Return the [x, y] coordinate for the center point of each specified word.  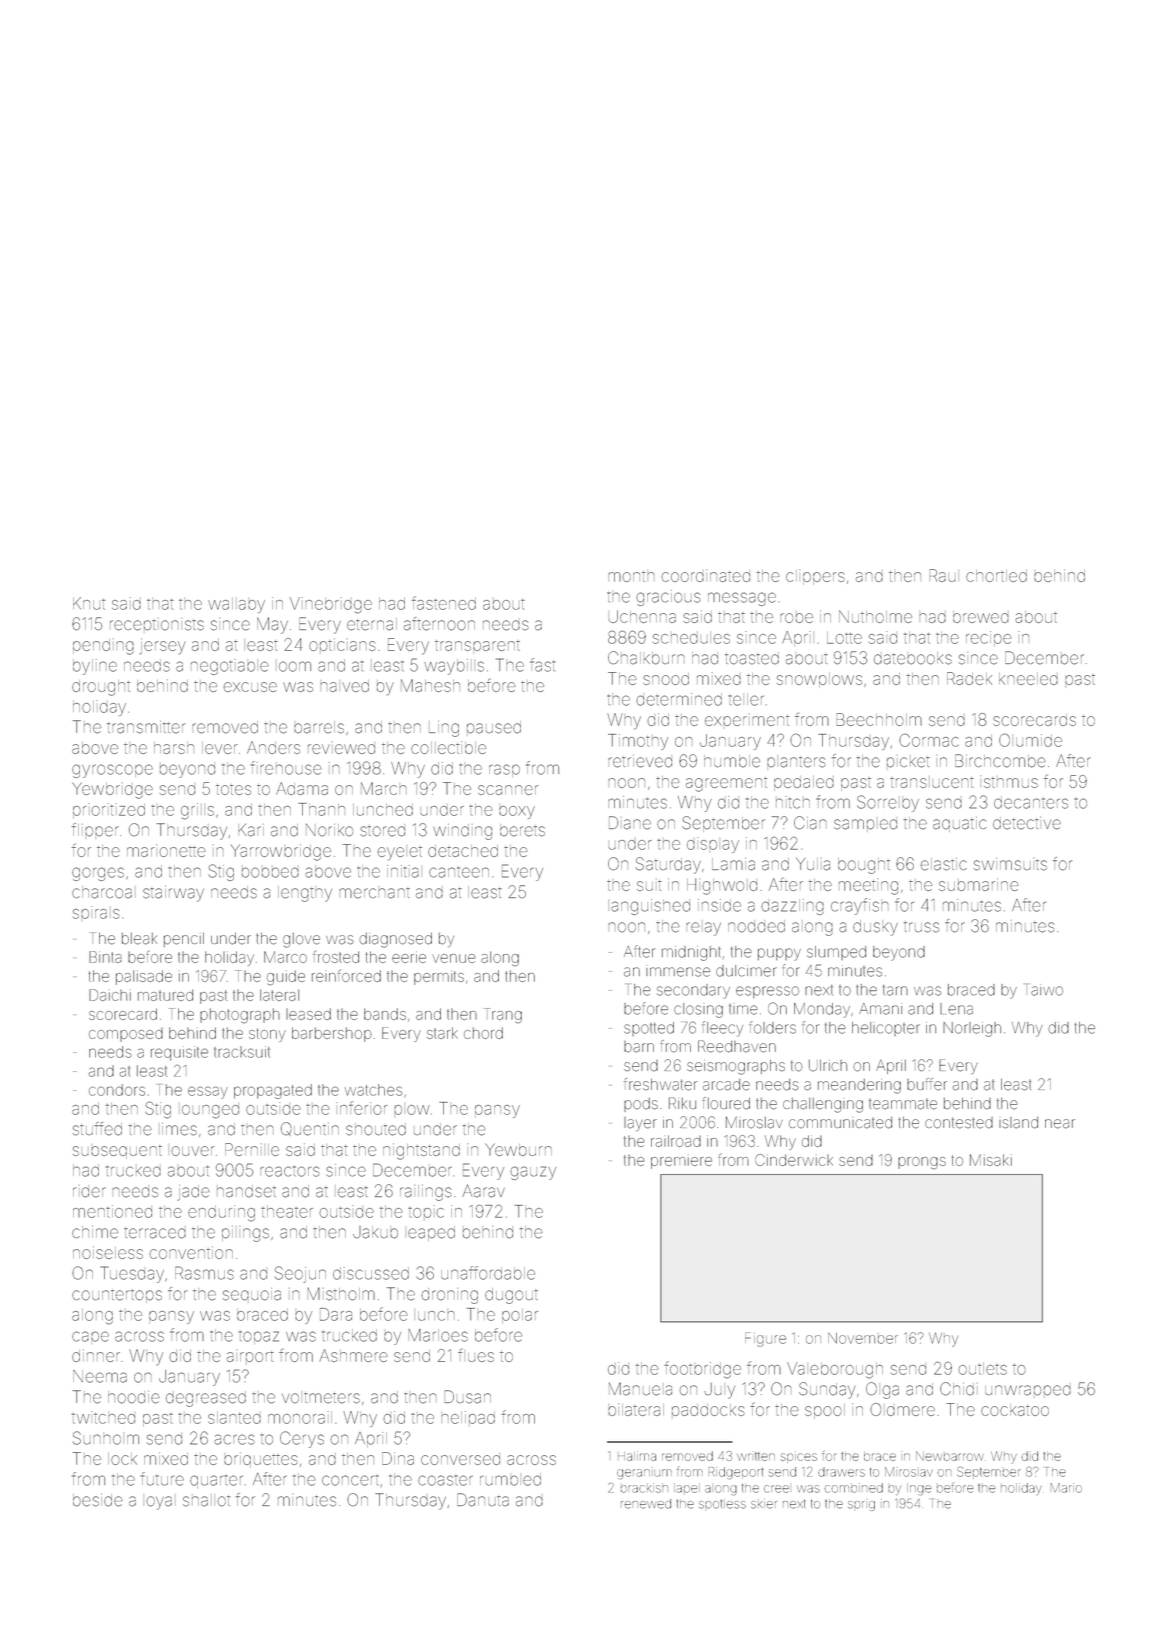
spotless [722, 1504]
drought [101, 688]
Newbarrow [949, 1456]
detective [1027, 823]
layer [640, 1124]
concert [350, 1480]
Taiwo [1044, 990]
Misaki [991, 1160]
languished [651, 907]
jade [194, 1193]
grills [197, 811]
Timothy [638, 742]
